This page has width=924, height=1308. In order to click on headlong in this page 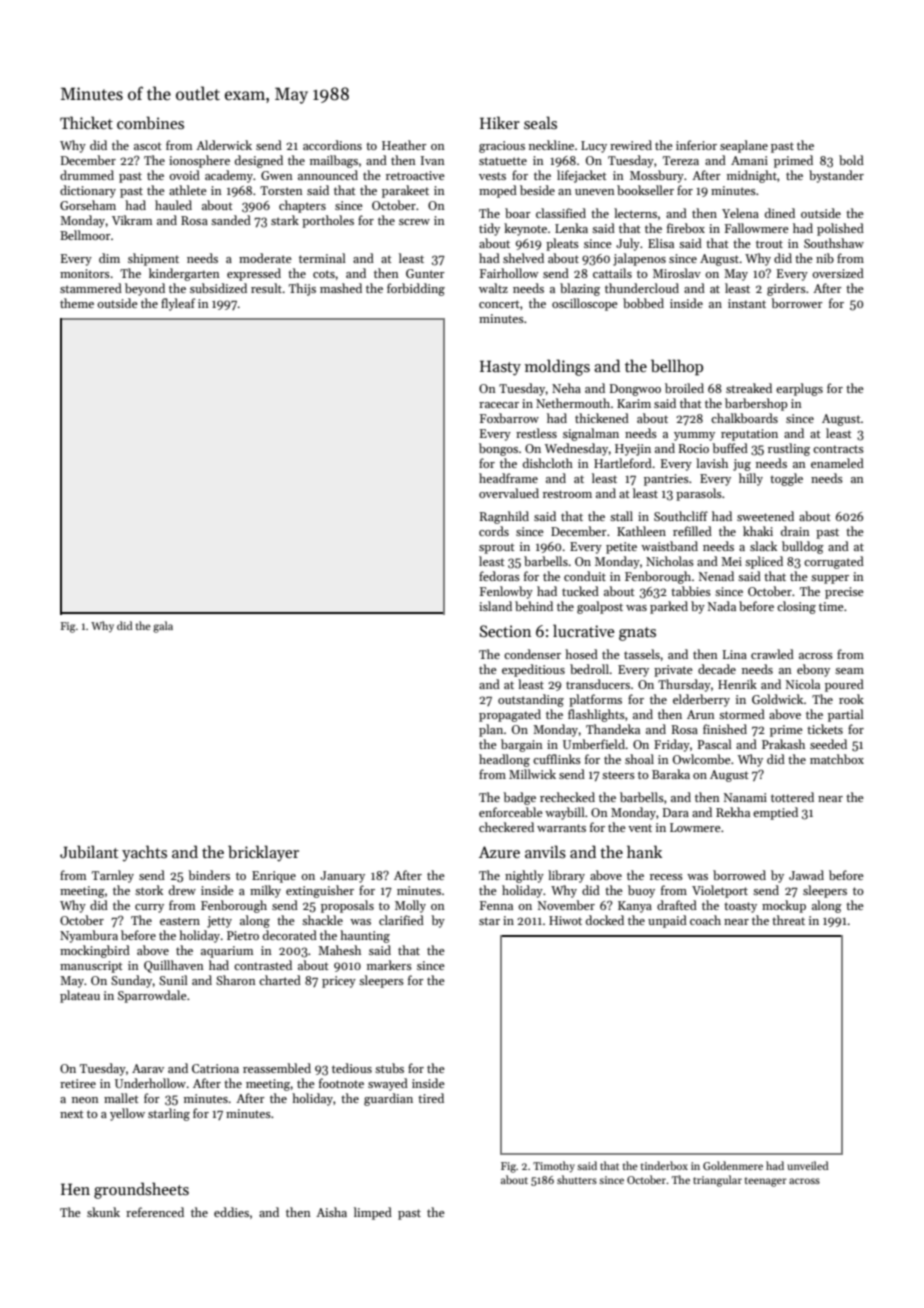, I will do `click(504, 760)`.
